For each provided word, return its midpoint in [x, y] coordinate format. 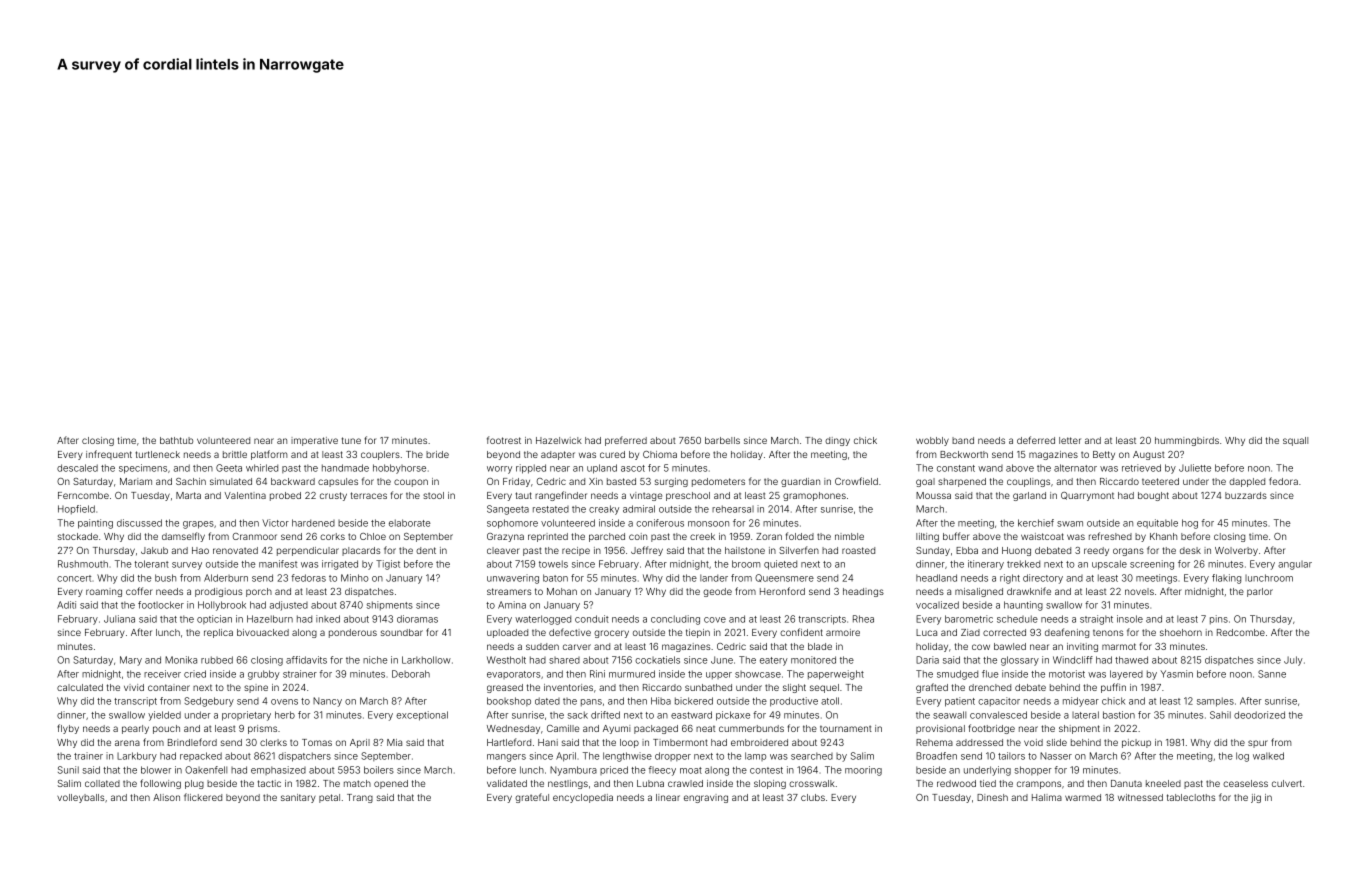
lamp [755, 756]
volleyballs [81, 798]
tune [351, 440]
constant [956, 468]
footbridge [991, 729]
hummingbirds [1187, 441]
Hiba [661, 701]
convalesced [998, 715]
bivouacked [263, 632]
